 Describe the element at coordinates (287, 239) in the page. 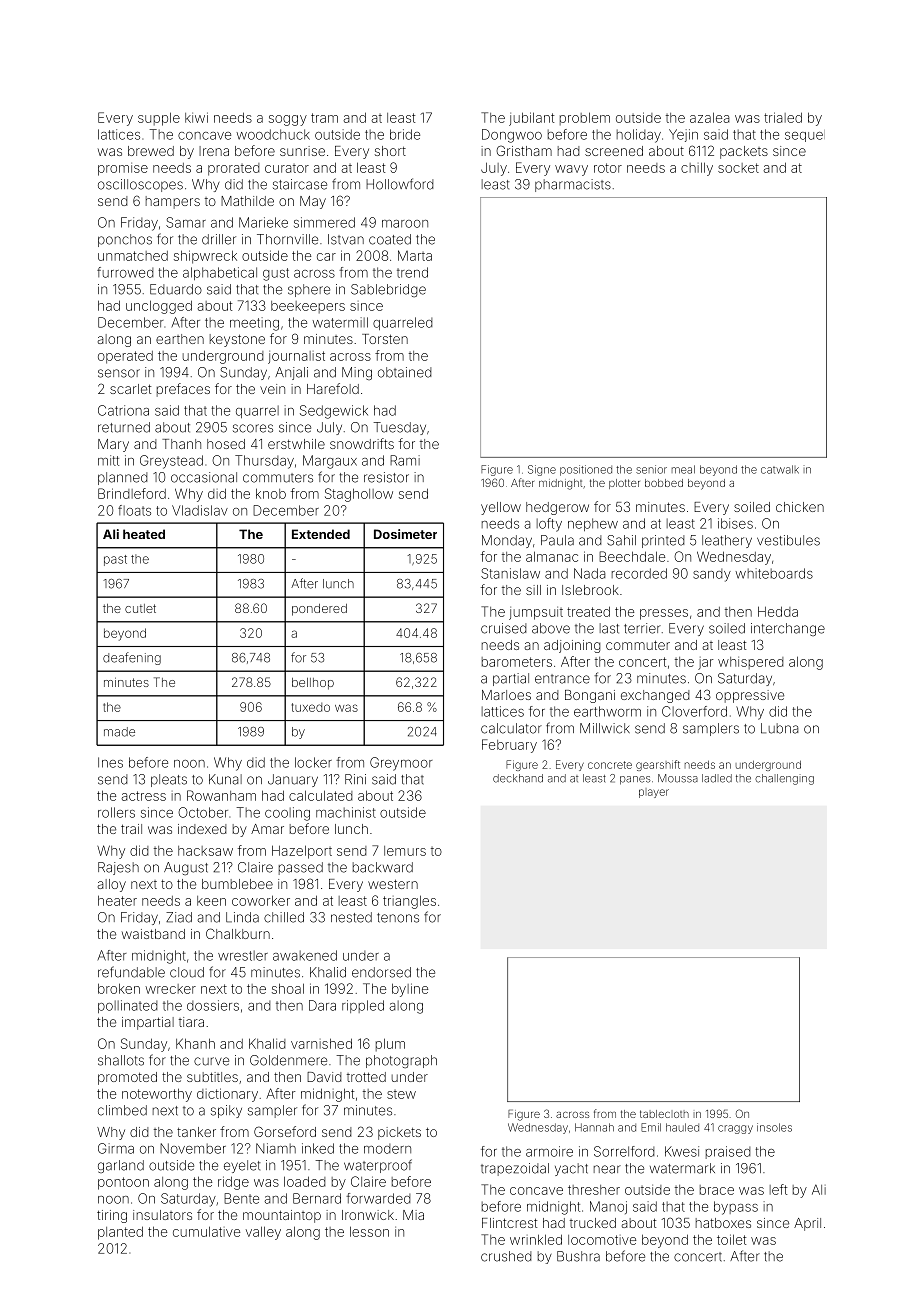

I see `Thornville` at that location.
